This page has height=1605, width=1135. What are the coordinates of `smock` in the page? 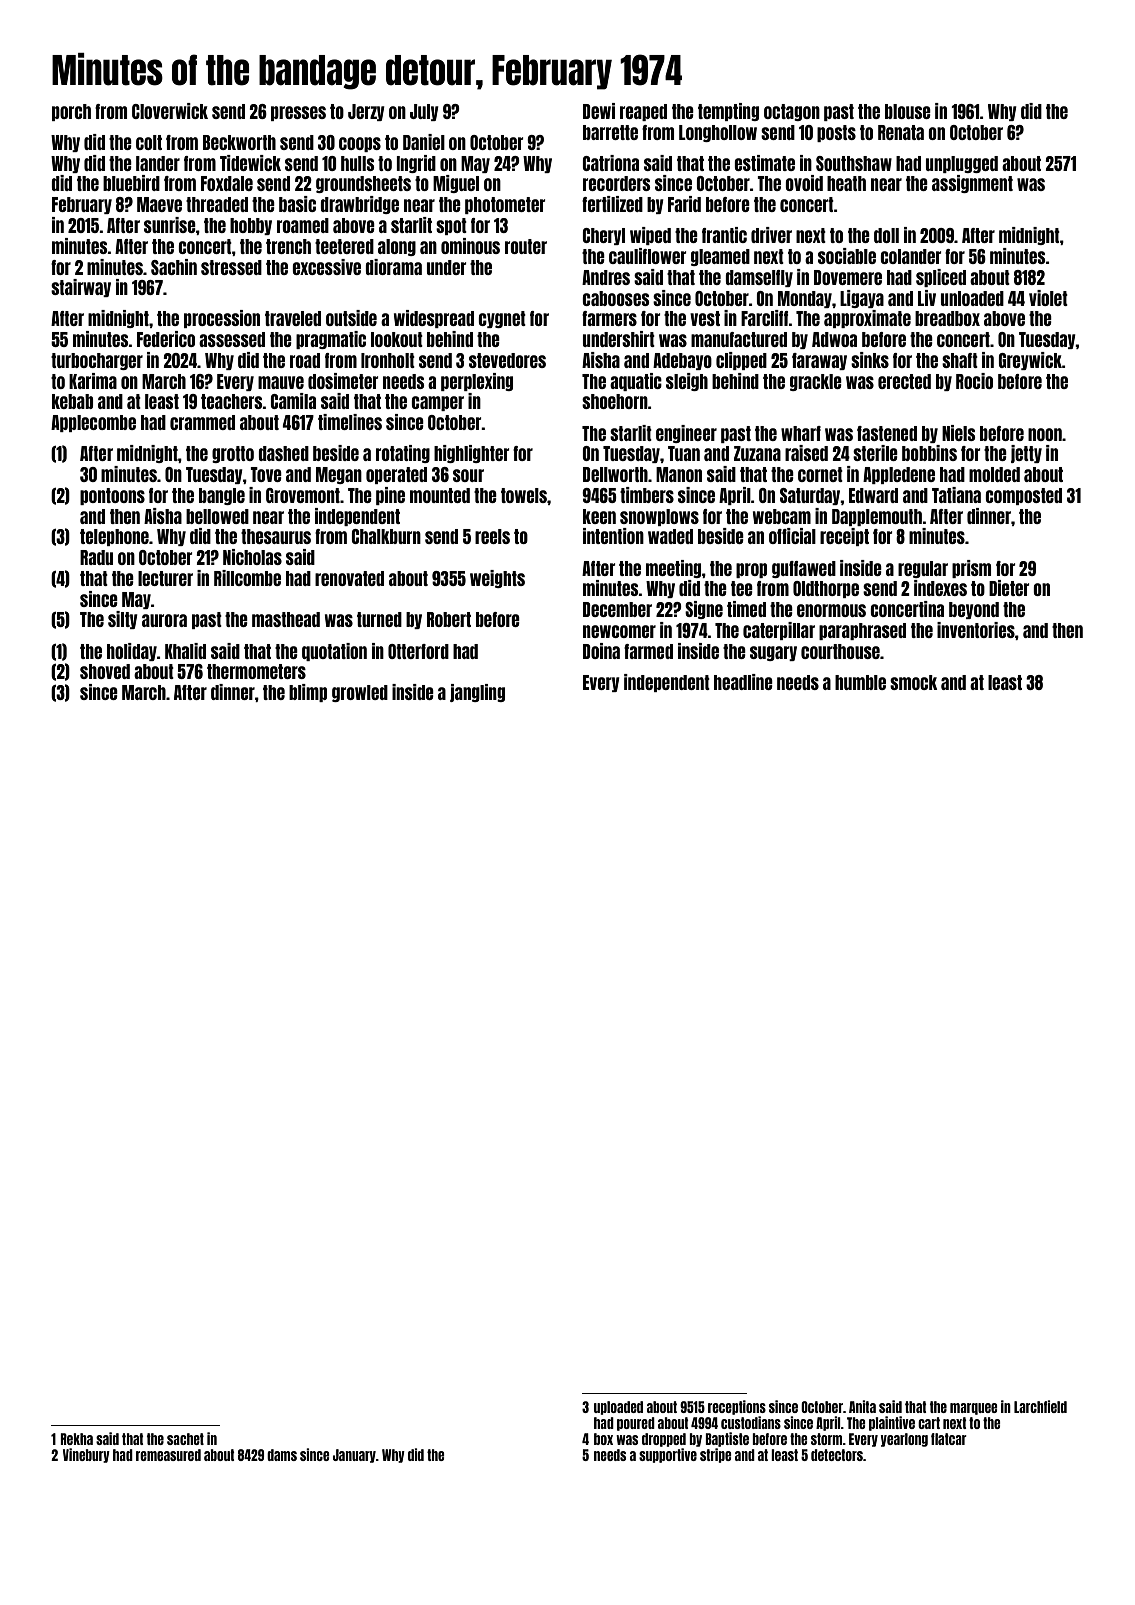 It's located at (913, 682).
